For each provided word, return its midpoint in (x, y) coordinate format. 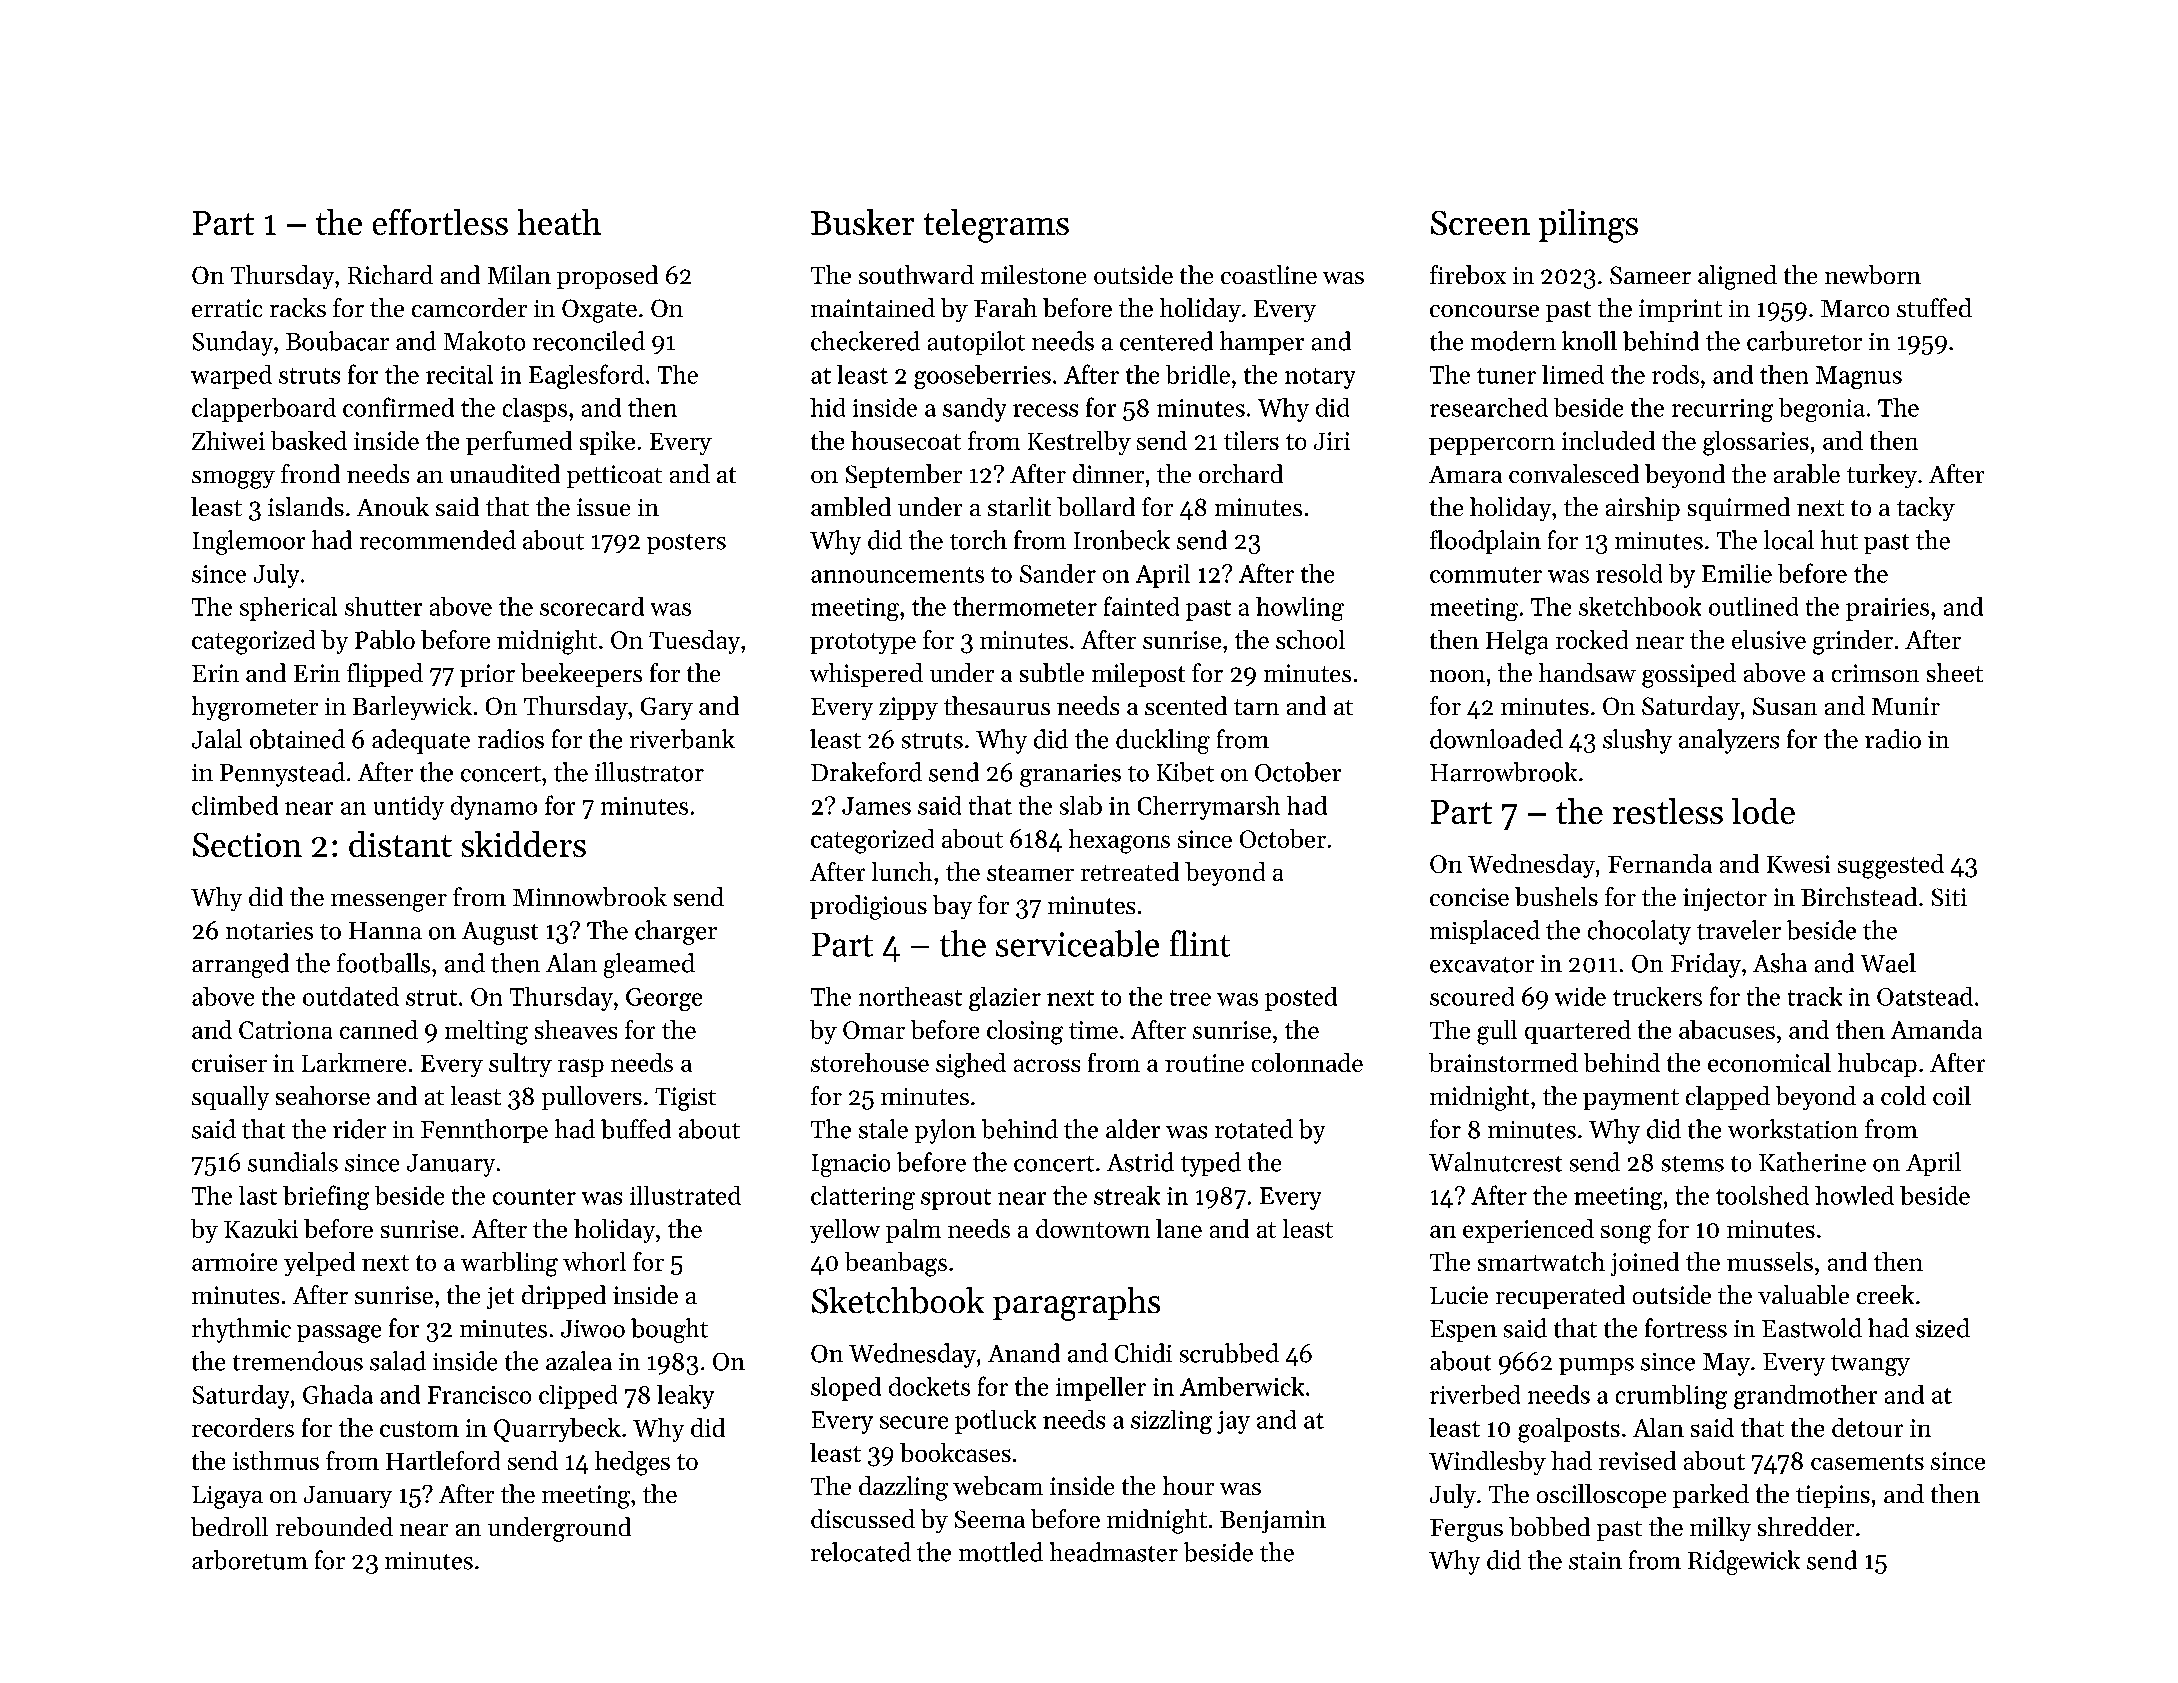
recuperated (1560, 1297)
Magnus (1859, 377)
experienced (1528, 1231)
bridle (1198, 374)
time (1093, 1030)
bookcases (955, 1452)
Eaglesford (586, 376)
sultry (520, 1065)
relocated (861, 1552)
